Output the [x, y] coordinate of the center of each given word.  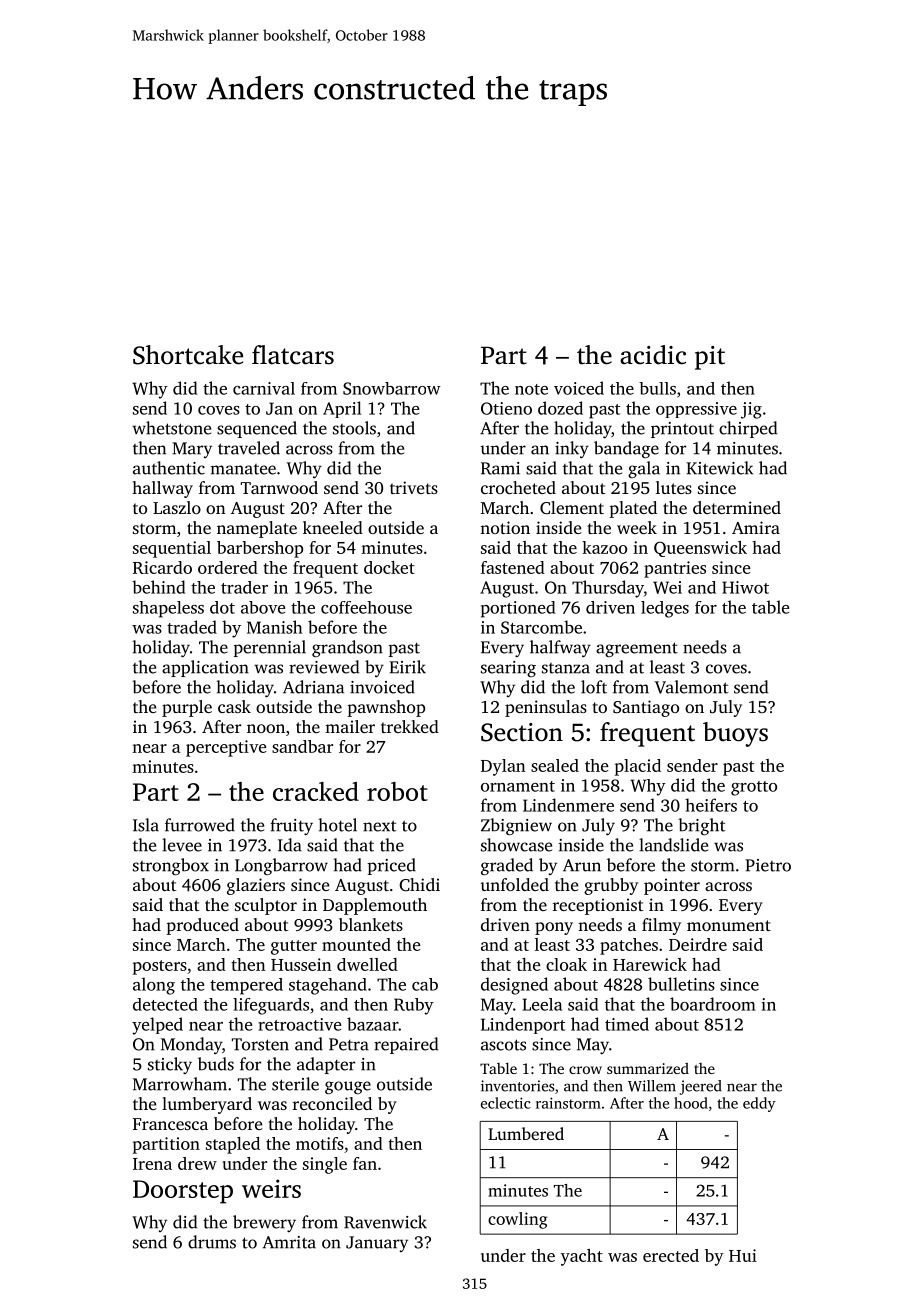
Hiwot [745, 587]
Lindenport [523, 1025]
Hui [743, 1255]
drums [212, 1242]
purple [187, 708]
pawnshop [386, 708]
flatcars [293, 355]
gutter [294, 947]
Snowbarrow [391, 388]
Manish [274, 627]
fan [365, 1163]
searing [508, 669]
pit [710, 358]
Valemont [692, 687]
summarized [648, 1068]
